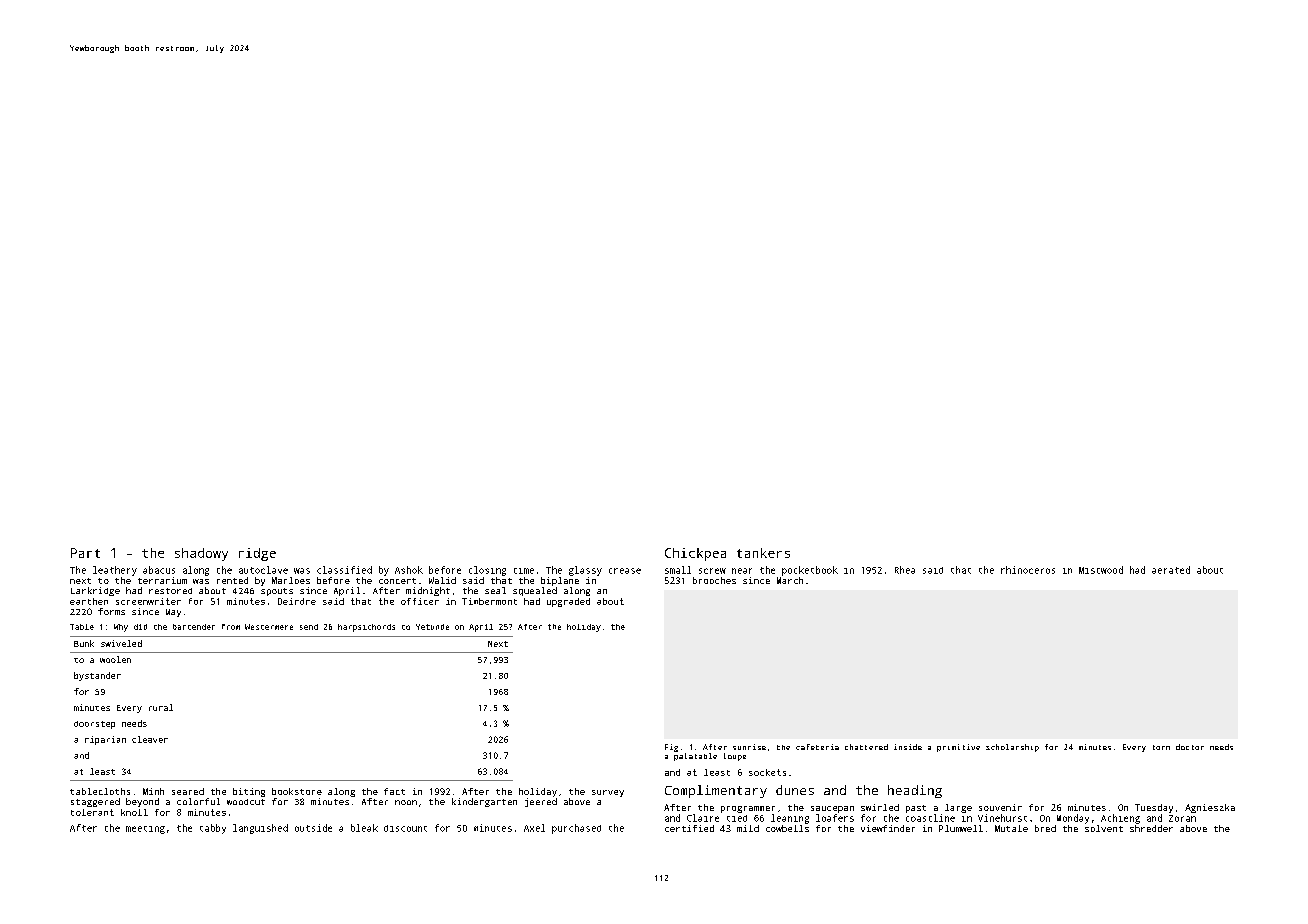 Image resolution: width=1308 pixels, height=924 pixels. What do you see at coordinates (714, 580) in the screenshot?
I see `brooches` at bounding box center [714, 580].
